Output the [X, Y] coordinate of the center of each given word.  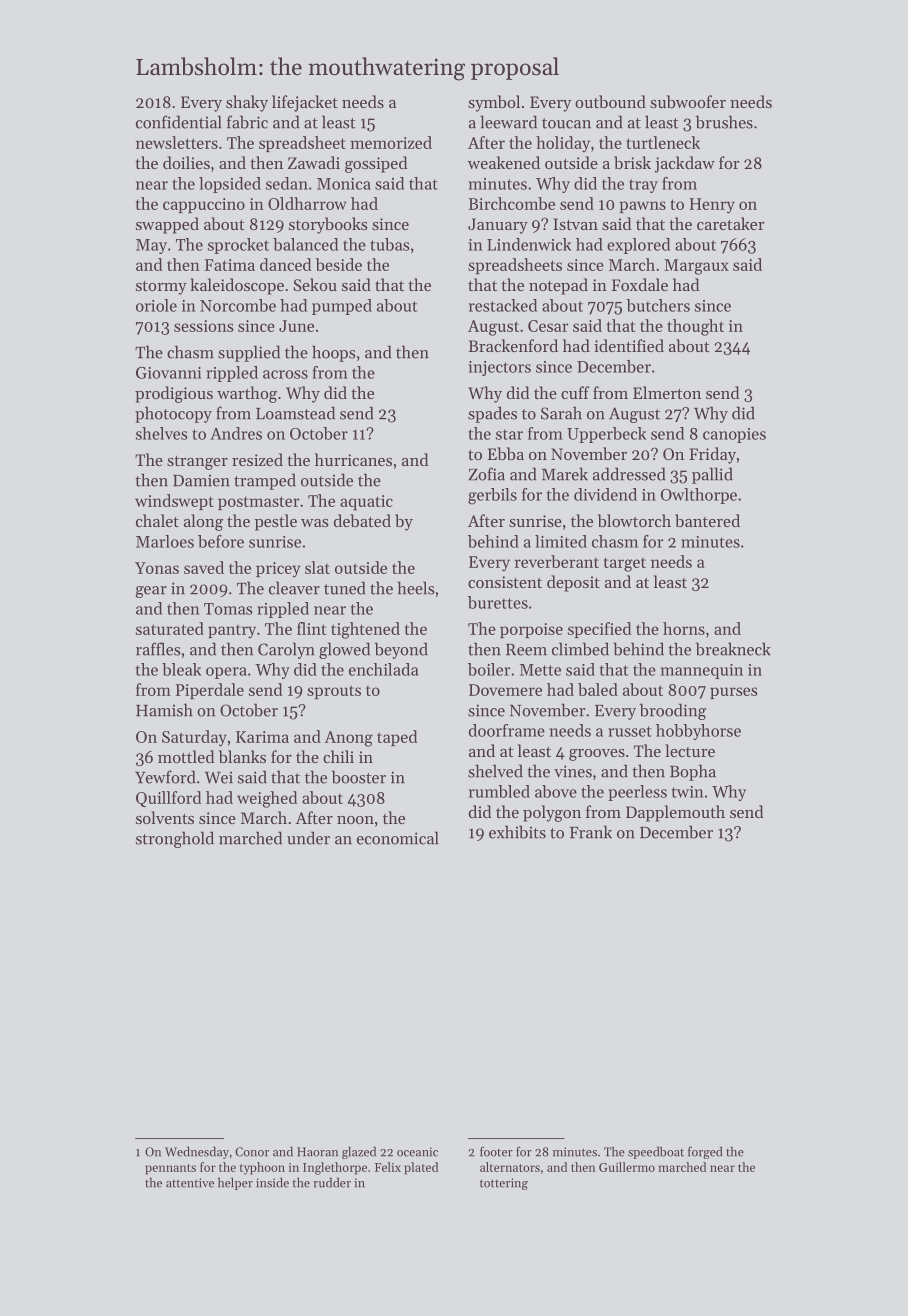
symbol [494, 103]
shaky [247, 103]
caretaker [730, 223]
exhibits [517, 832]
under [308, 838]
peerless [637, 793]
